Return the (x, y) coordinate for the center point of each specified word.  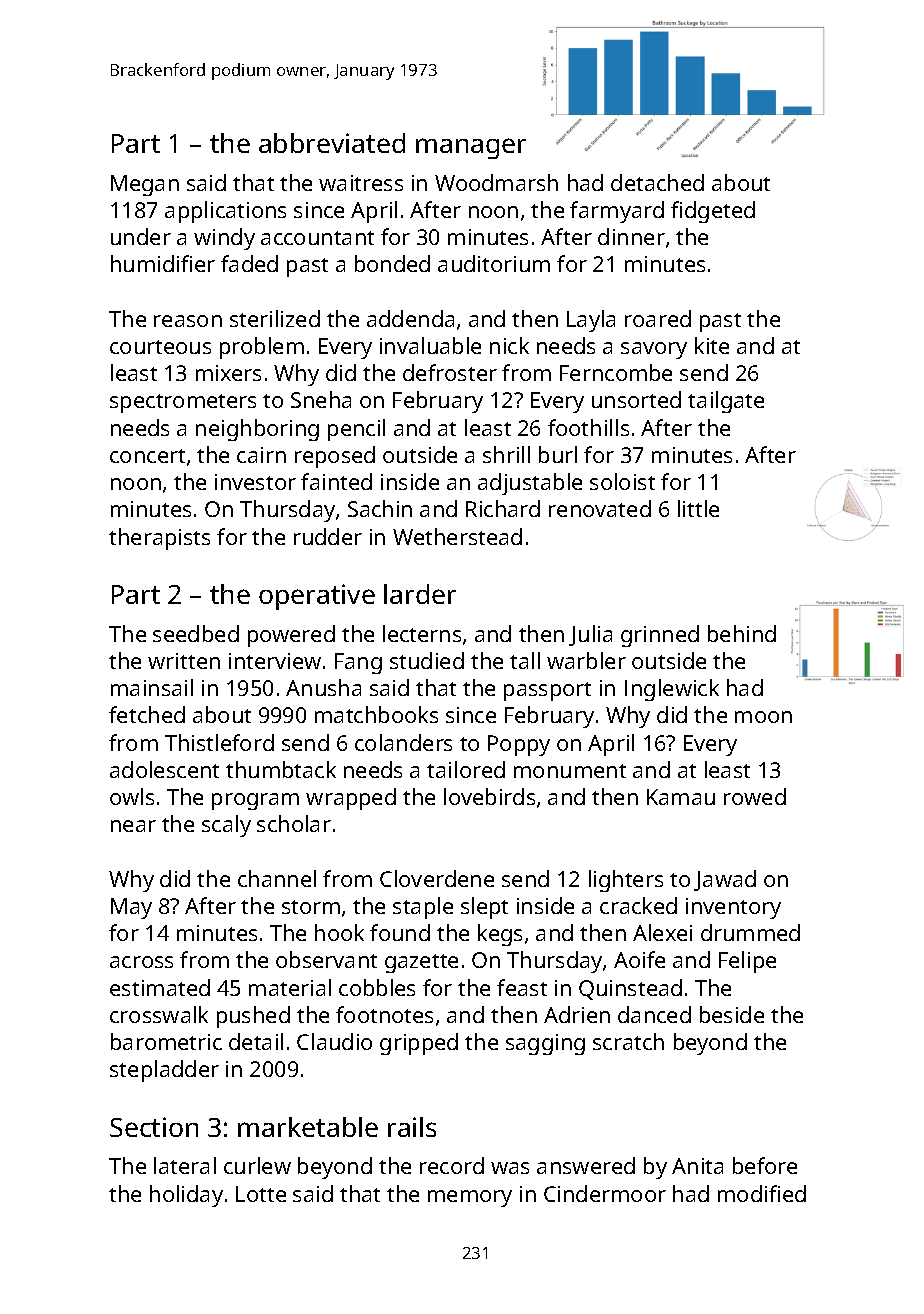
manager (471, 148)
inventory (733, 908)
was (510, 1168)
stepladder (164, 1071)
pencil (356, 430)
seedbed (196, 633)
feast (522, 987)
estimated (160, 987)
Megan (145, 185)
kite (712, 345)
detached (657, 182)
